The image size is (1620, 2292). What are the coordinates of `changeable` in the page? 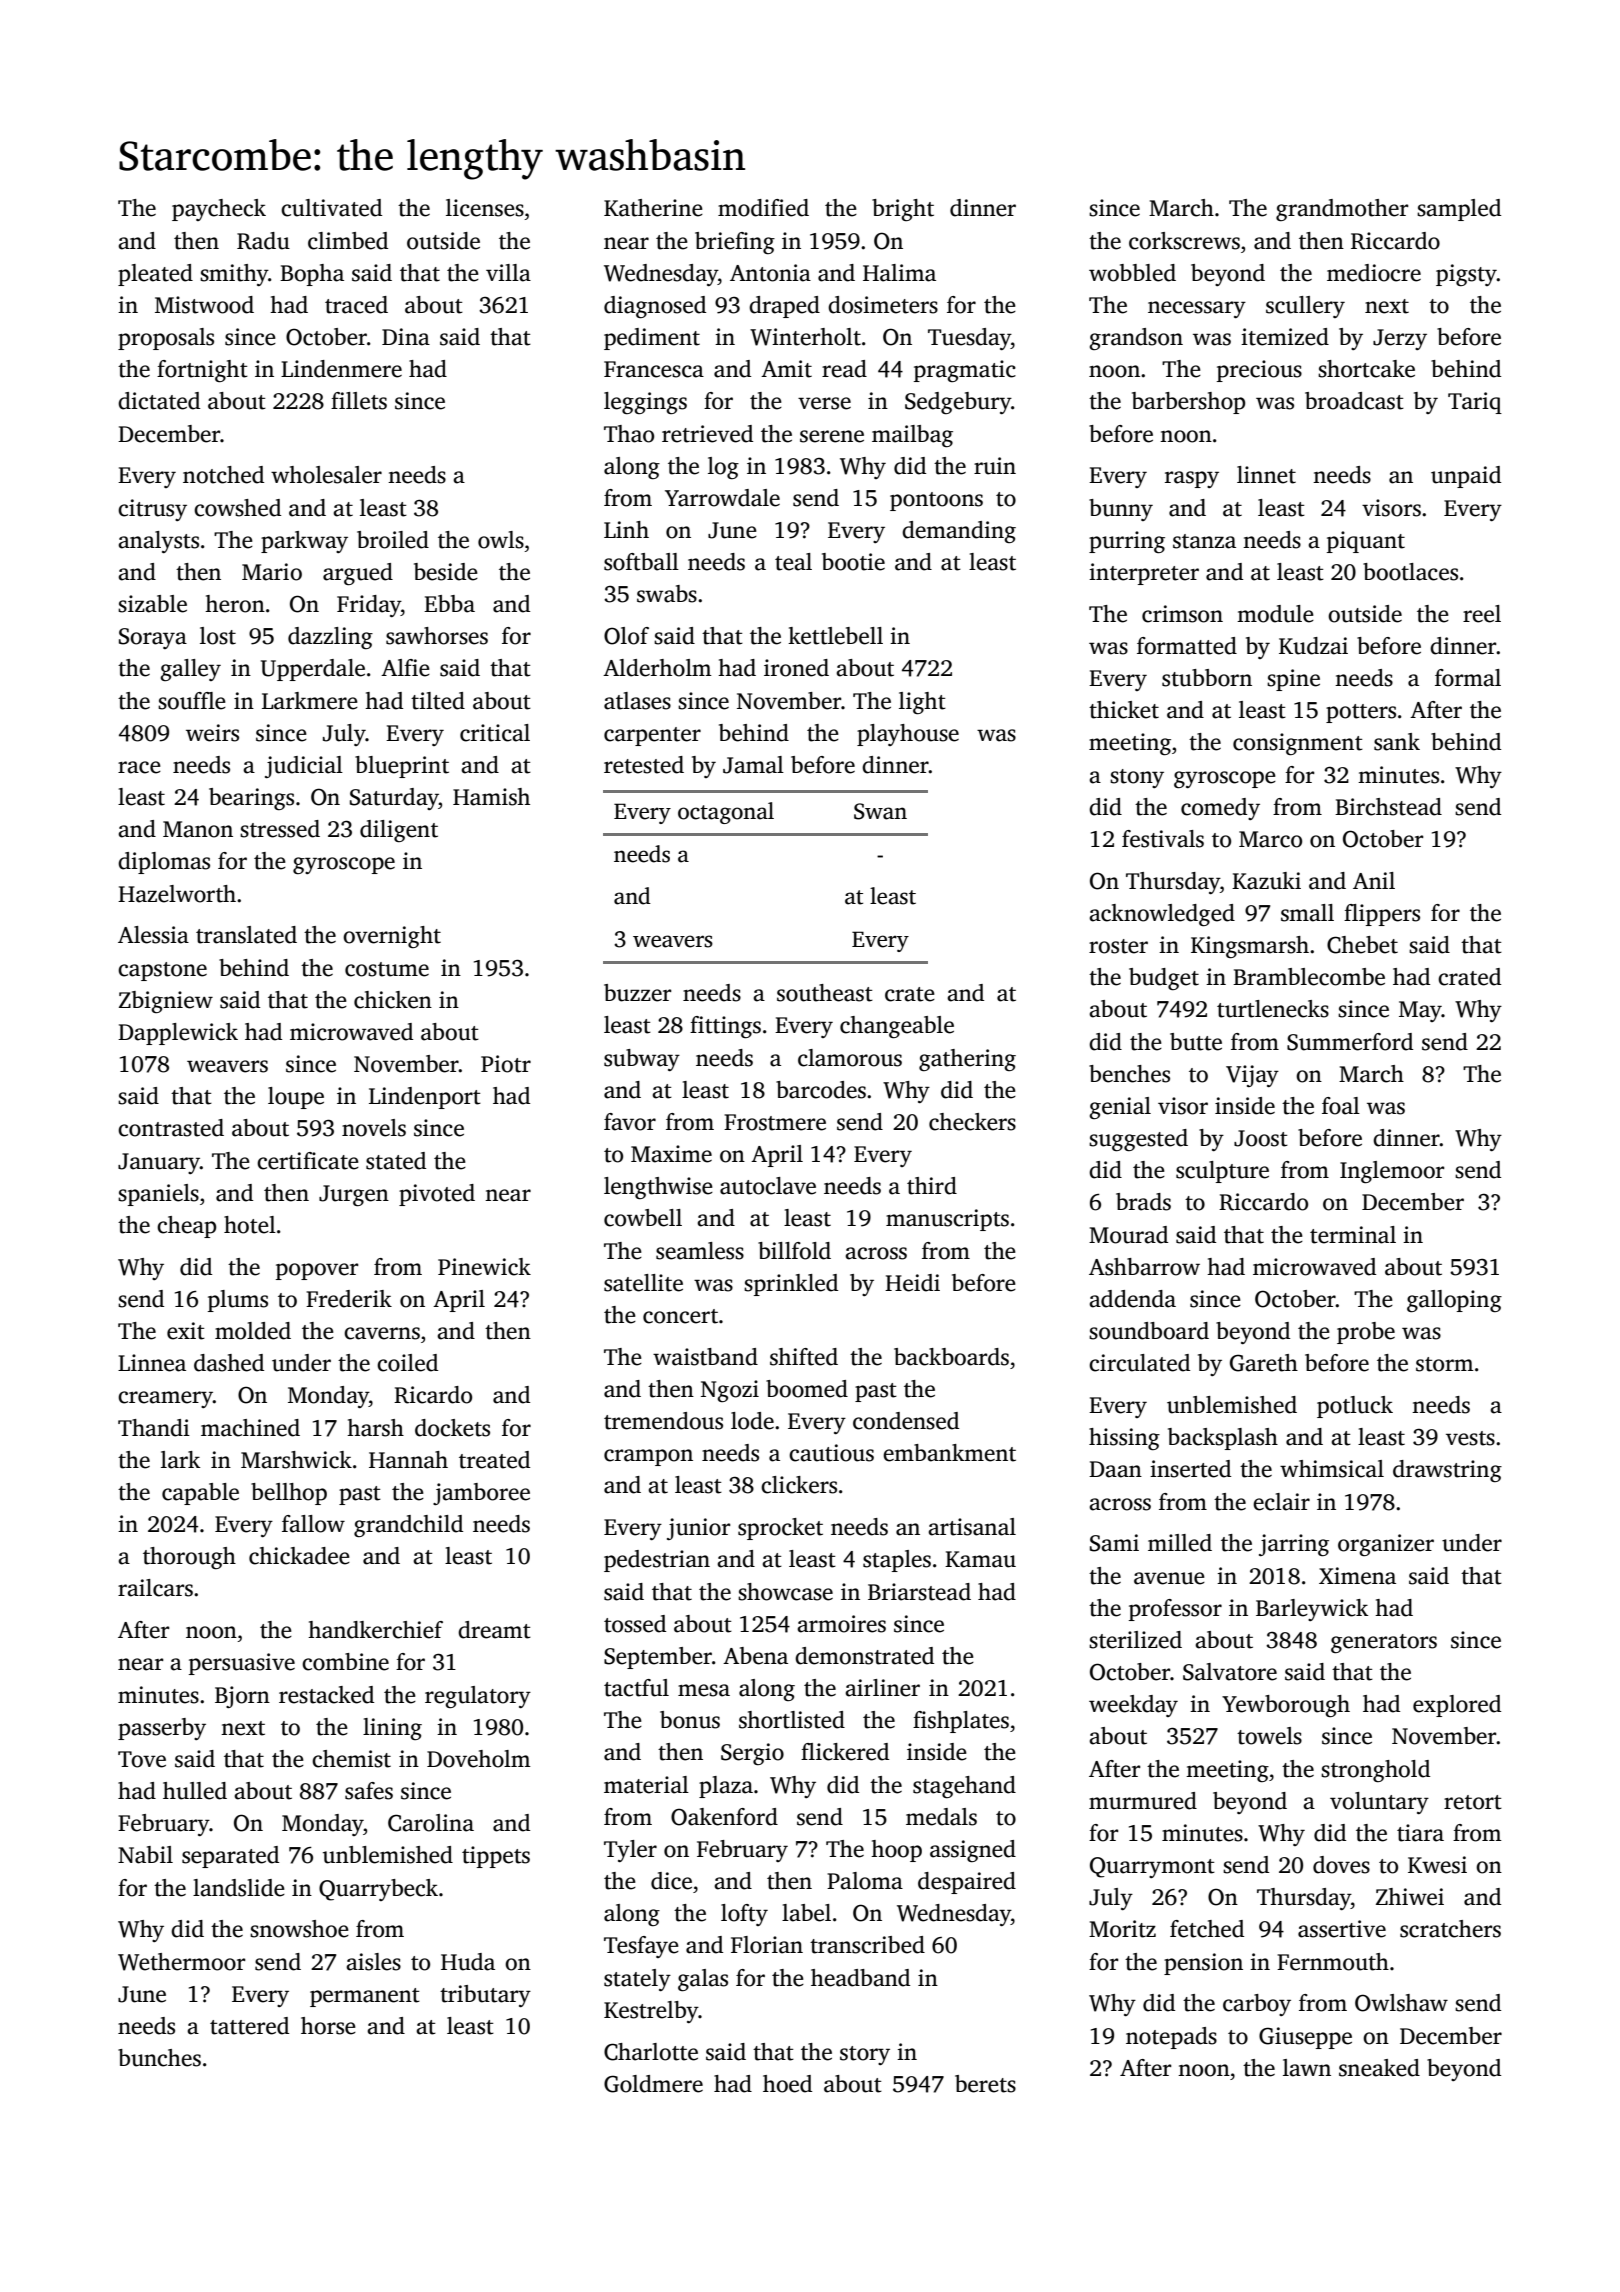 It's located at (897, 1027).
